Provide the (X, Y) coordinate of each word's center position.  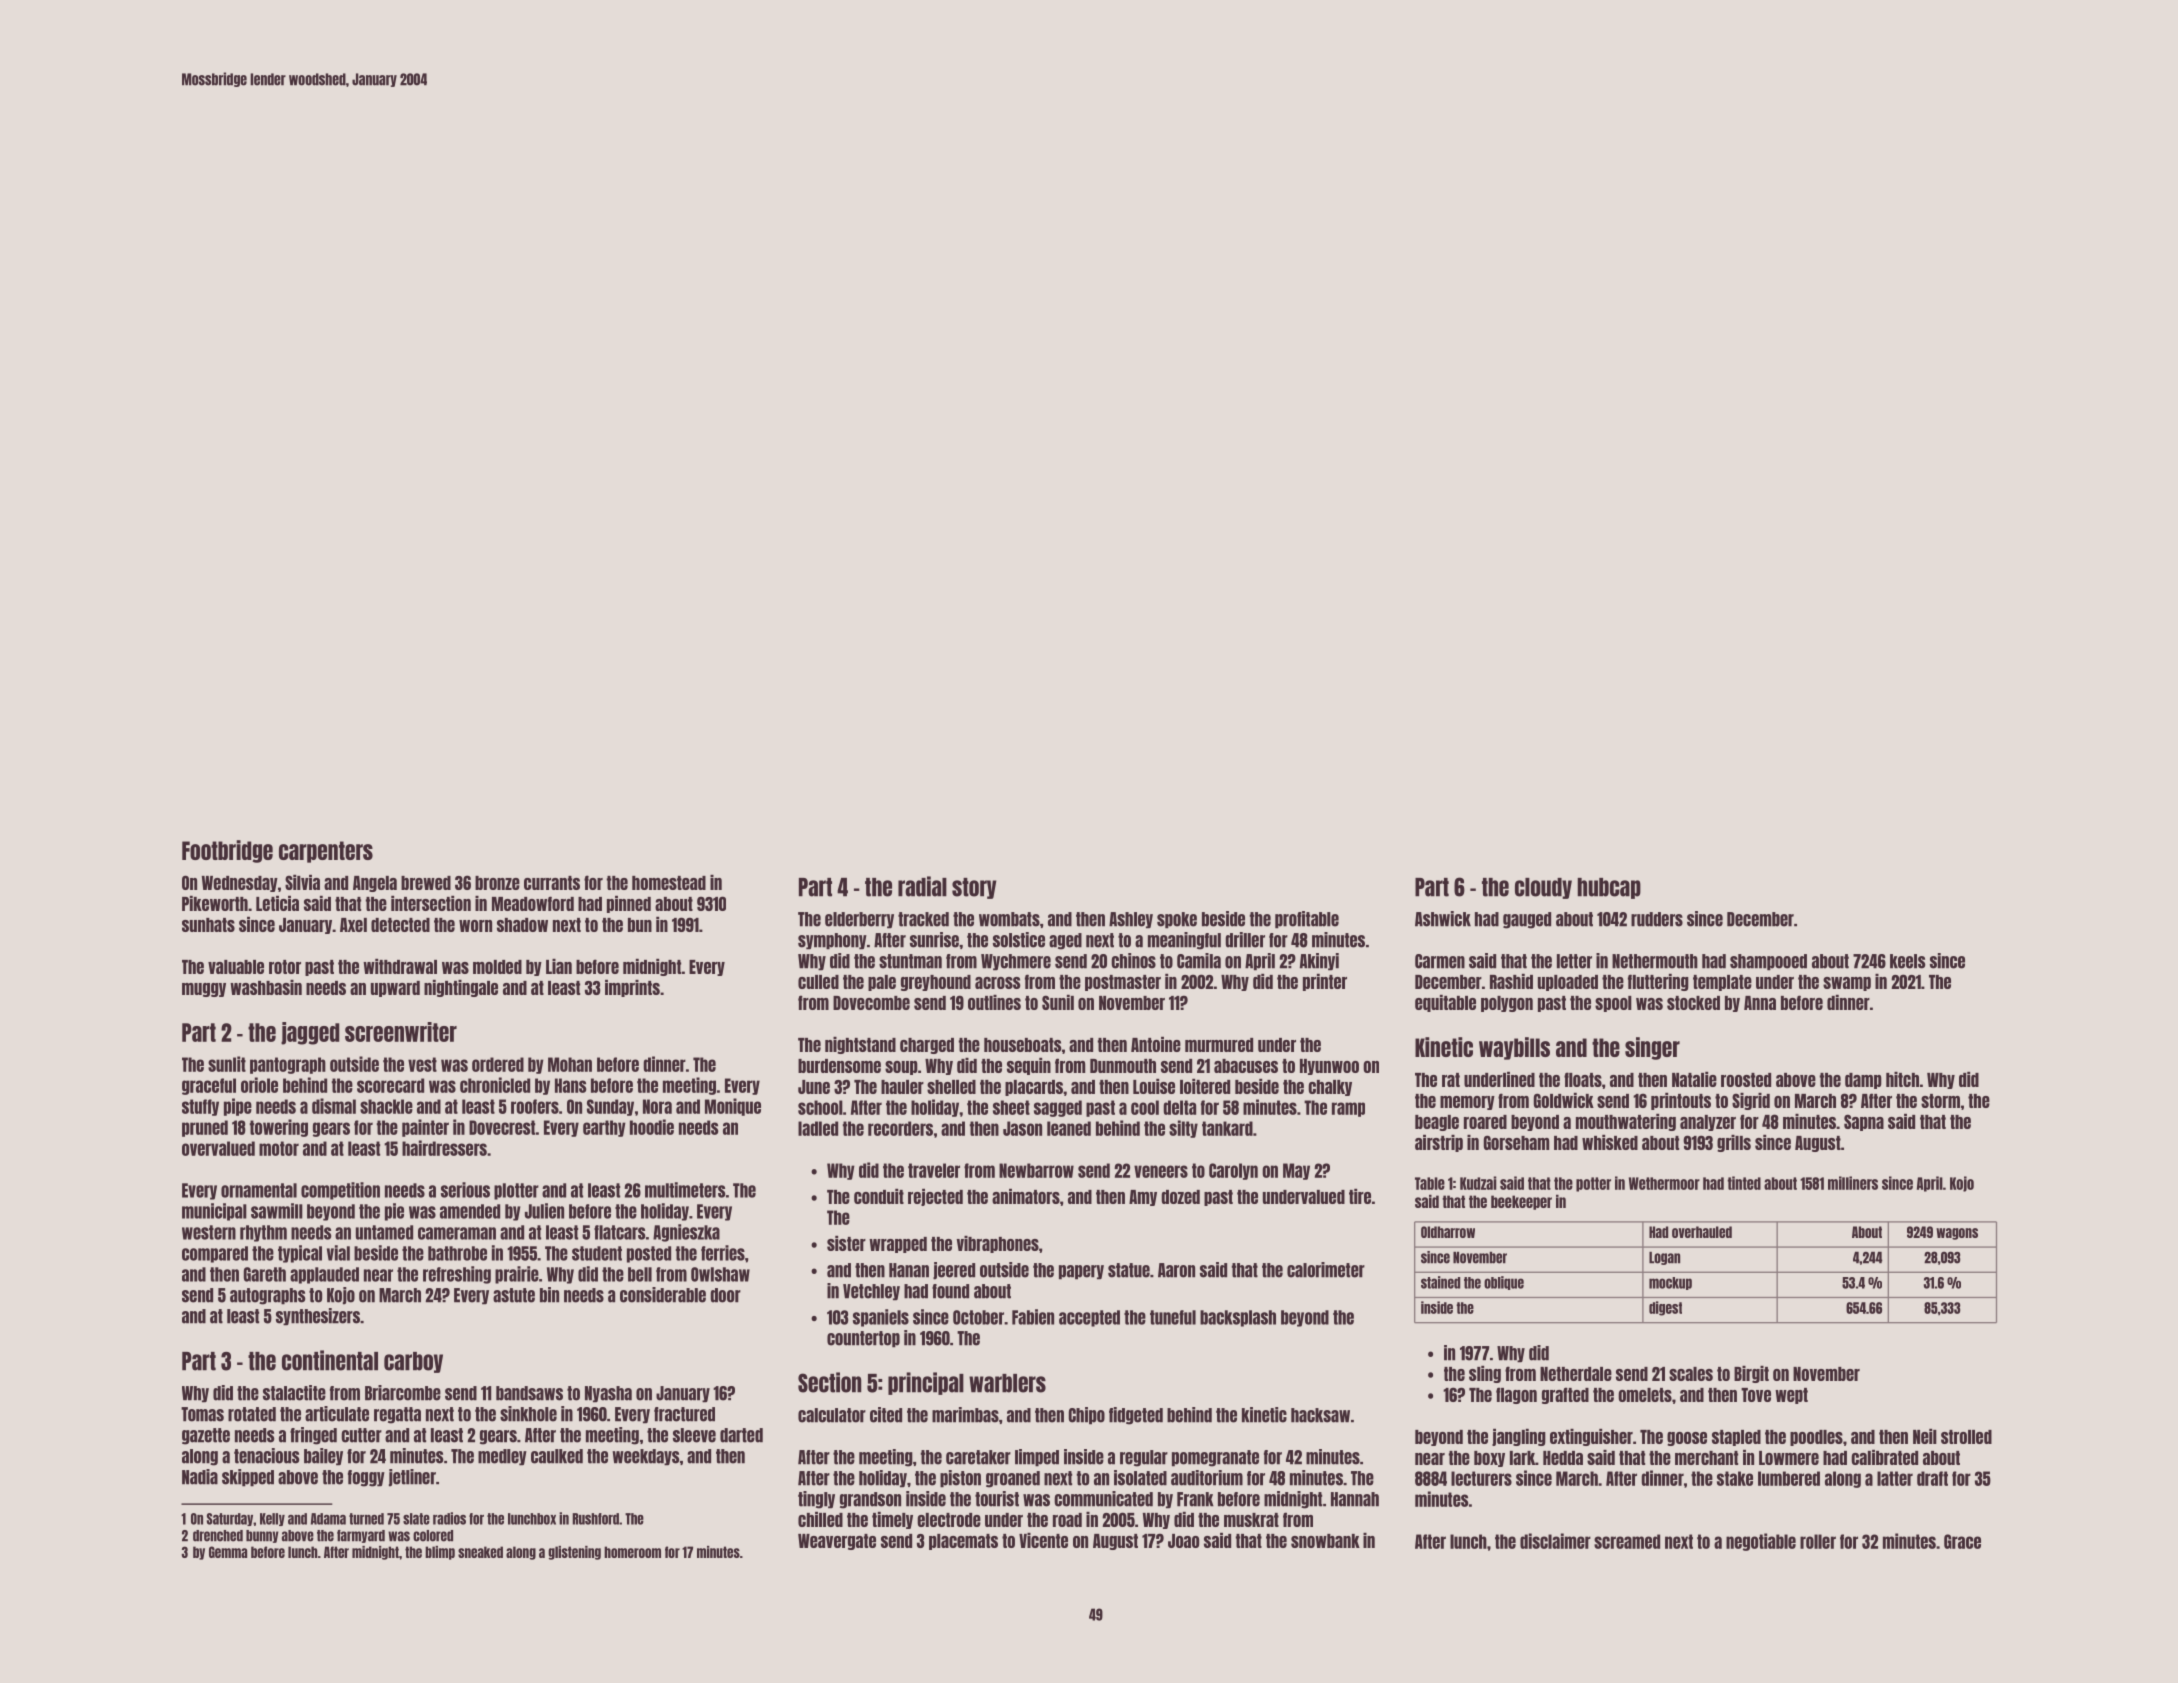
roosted (1746, 1080)
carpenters (326, 852)
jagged (310, 1033)
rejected (935, 1197)
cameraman (457, 1233)
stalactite (294, 1393)
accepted (1089, 1318)
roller (1818, 1541)
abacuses (1246, 1066)
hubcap (1609, 888)
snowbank (1325, 1541)
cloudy (1543, 888)
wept (1791, 1396)
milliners (1853, 1183)
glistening (574, 1553)
